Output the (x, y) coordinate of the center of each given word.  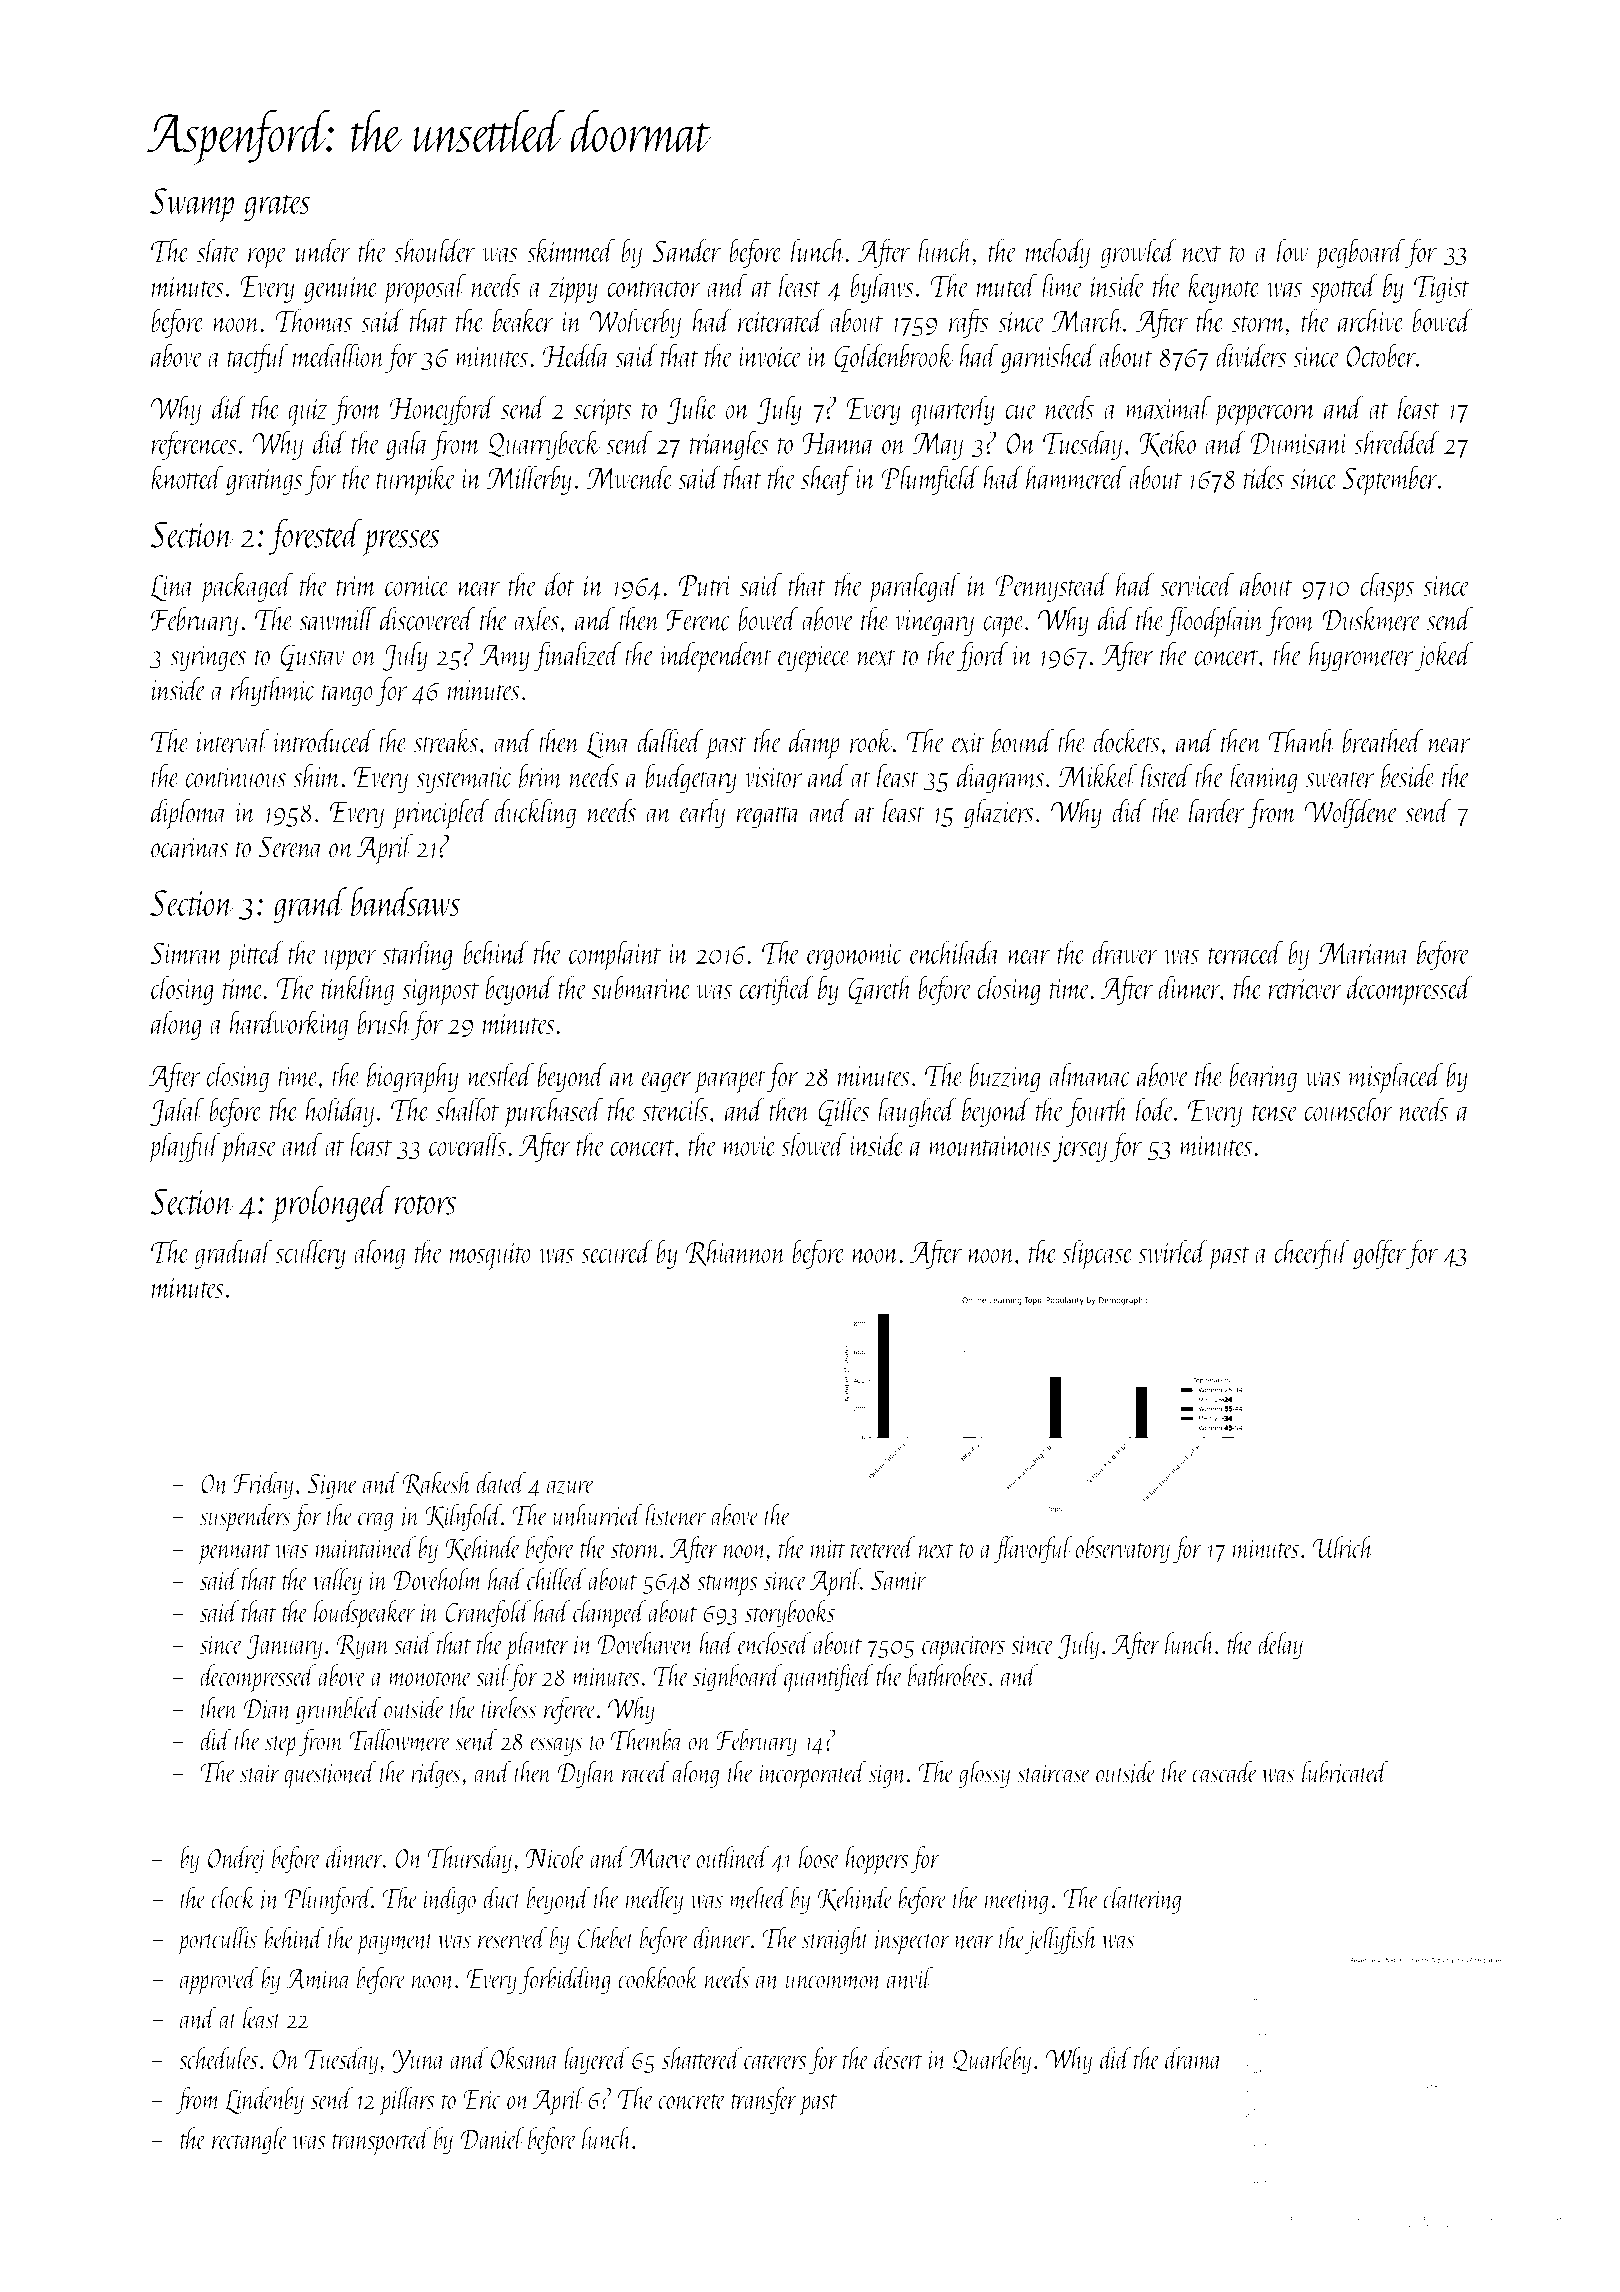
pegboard (1360, 253)
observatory (1122, 1550)
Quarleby (992, 2061)
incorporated (813, 1774)
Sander (686, 250)
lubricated (1345, 1771)
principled (441, 814)
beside (1408, 776)
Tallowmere (400, 1739)
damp (814, 744)
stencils (675, 1109)
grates (277, 208)
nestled (501, 1075)
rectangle (250, 2141)
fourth (1097, 1112)
